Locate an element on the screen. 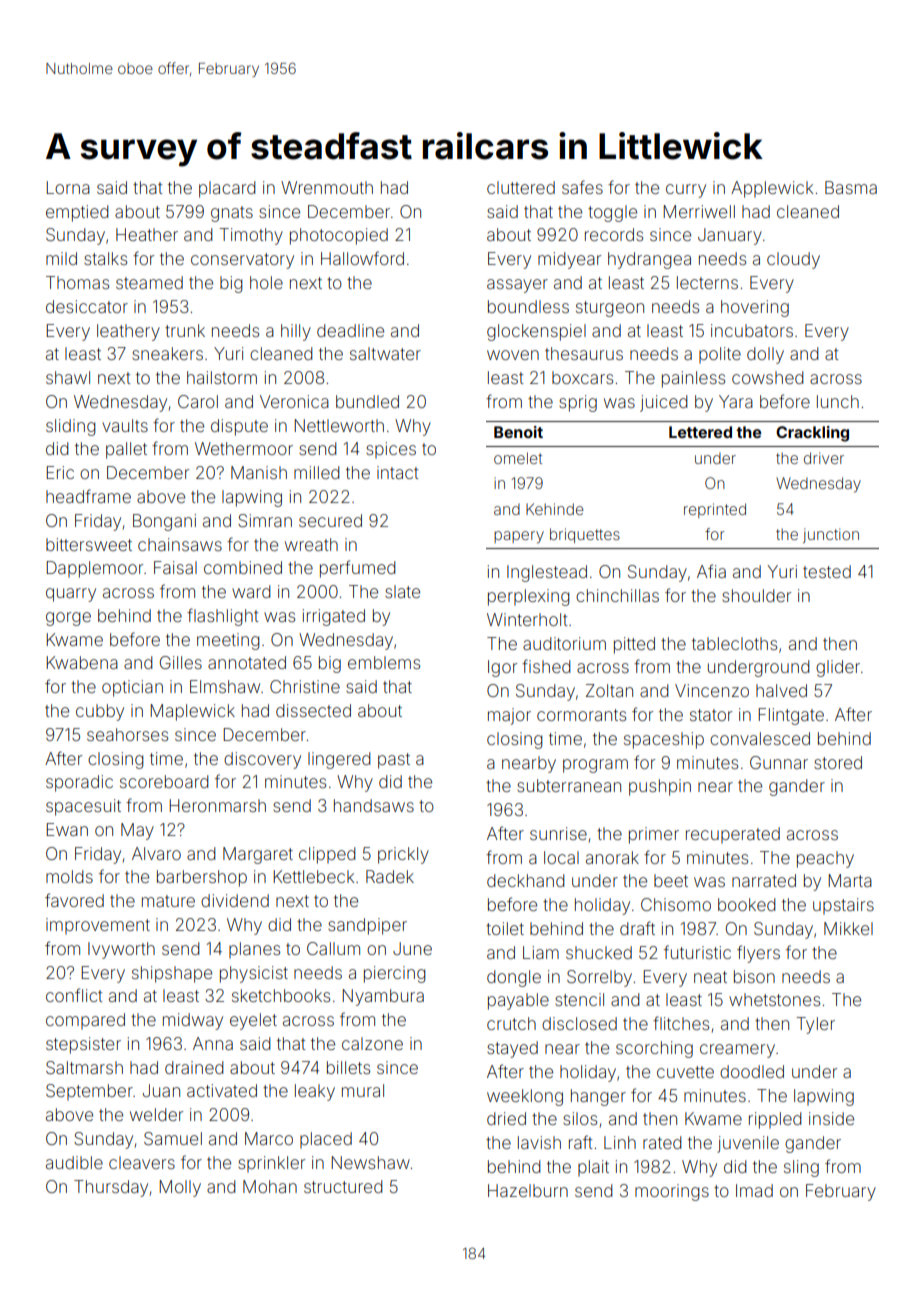 This screenshot has height=1314, width=924. cluttered is located at coordinates (521, 187).
